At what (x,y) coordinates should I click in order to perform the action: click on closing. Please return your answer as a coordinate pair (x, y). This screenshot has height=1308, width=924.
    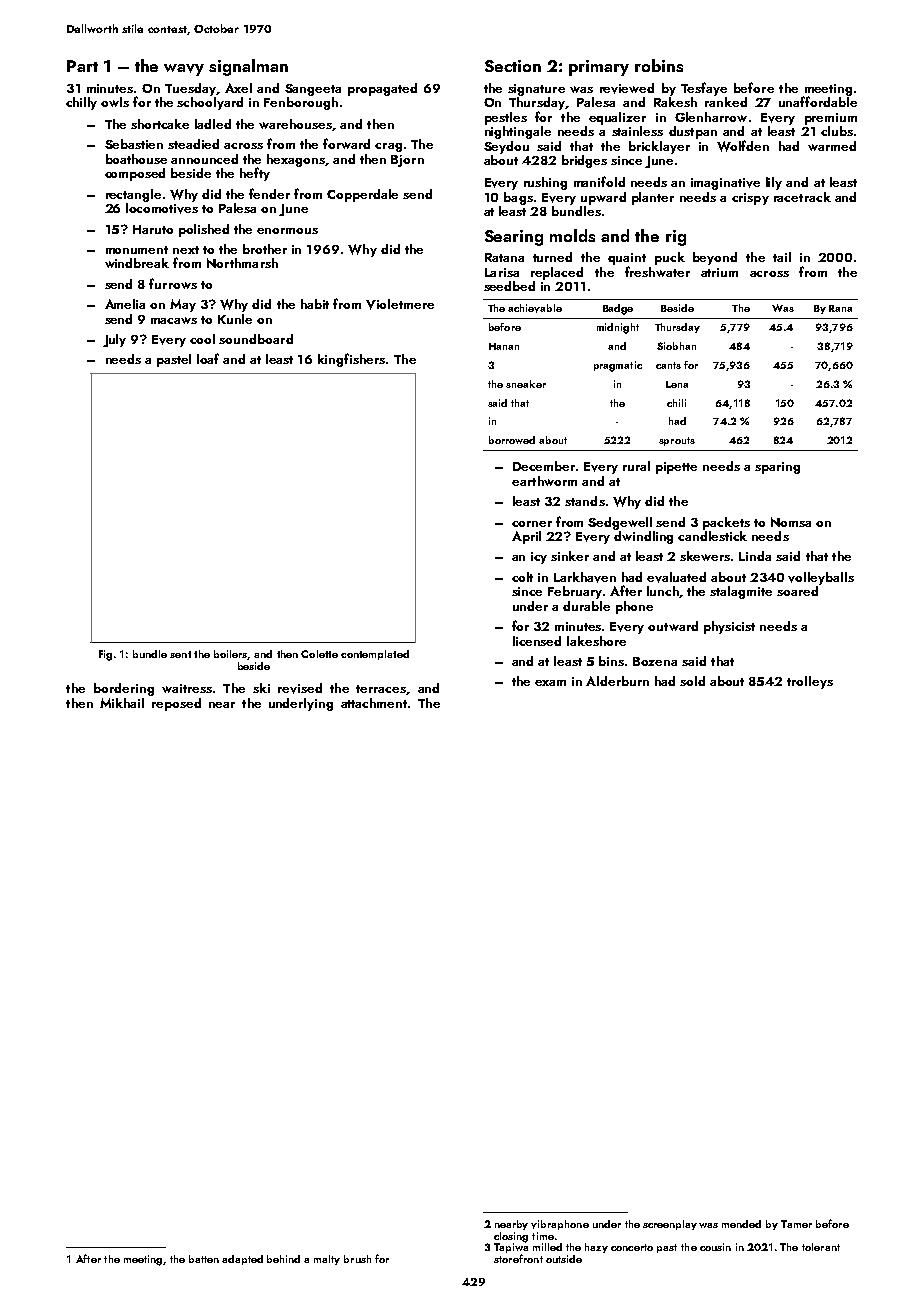
    Looking at the image, I should click on (511, 1237).
